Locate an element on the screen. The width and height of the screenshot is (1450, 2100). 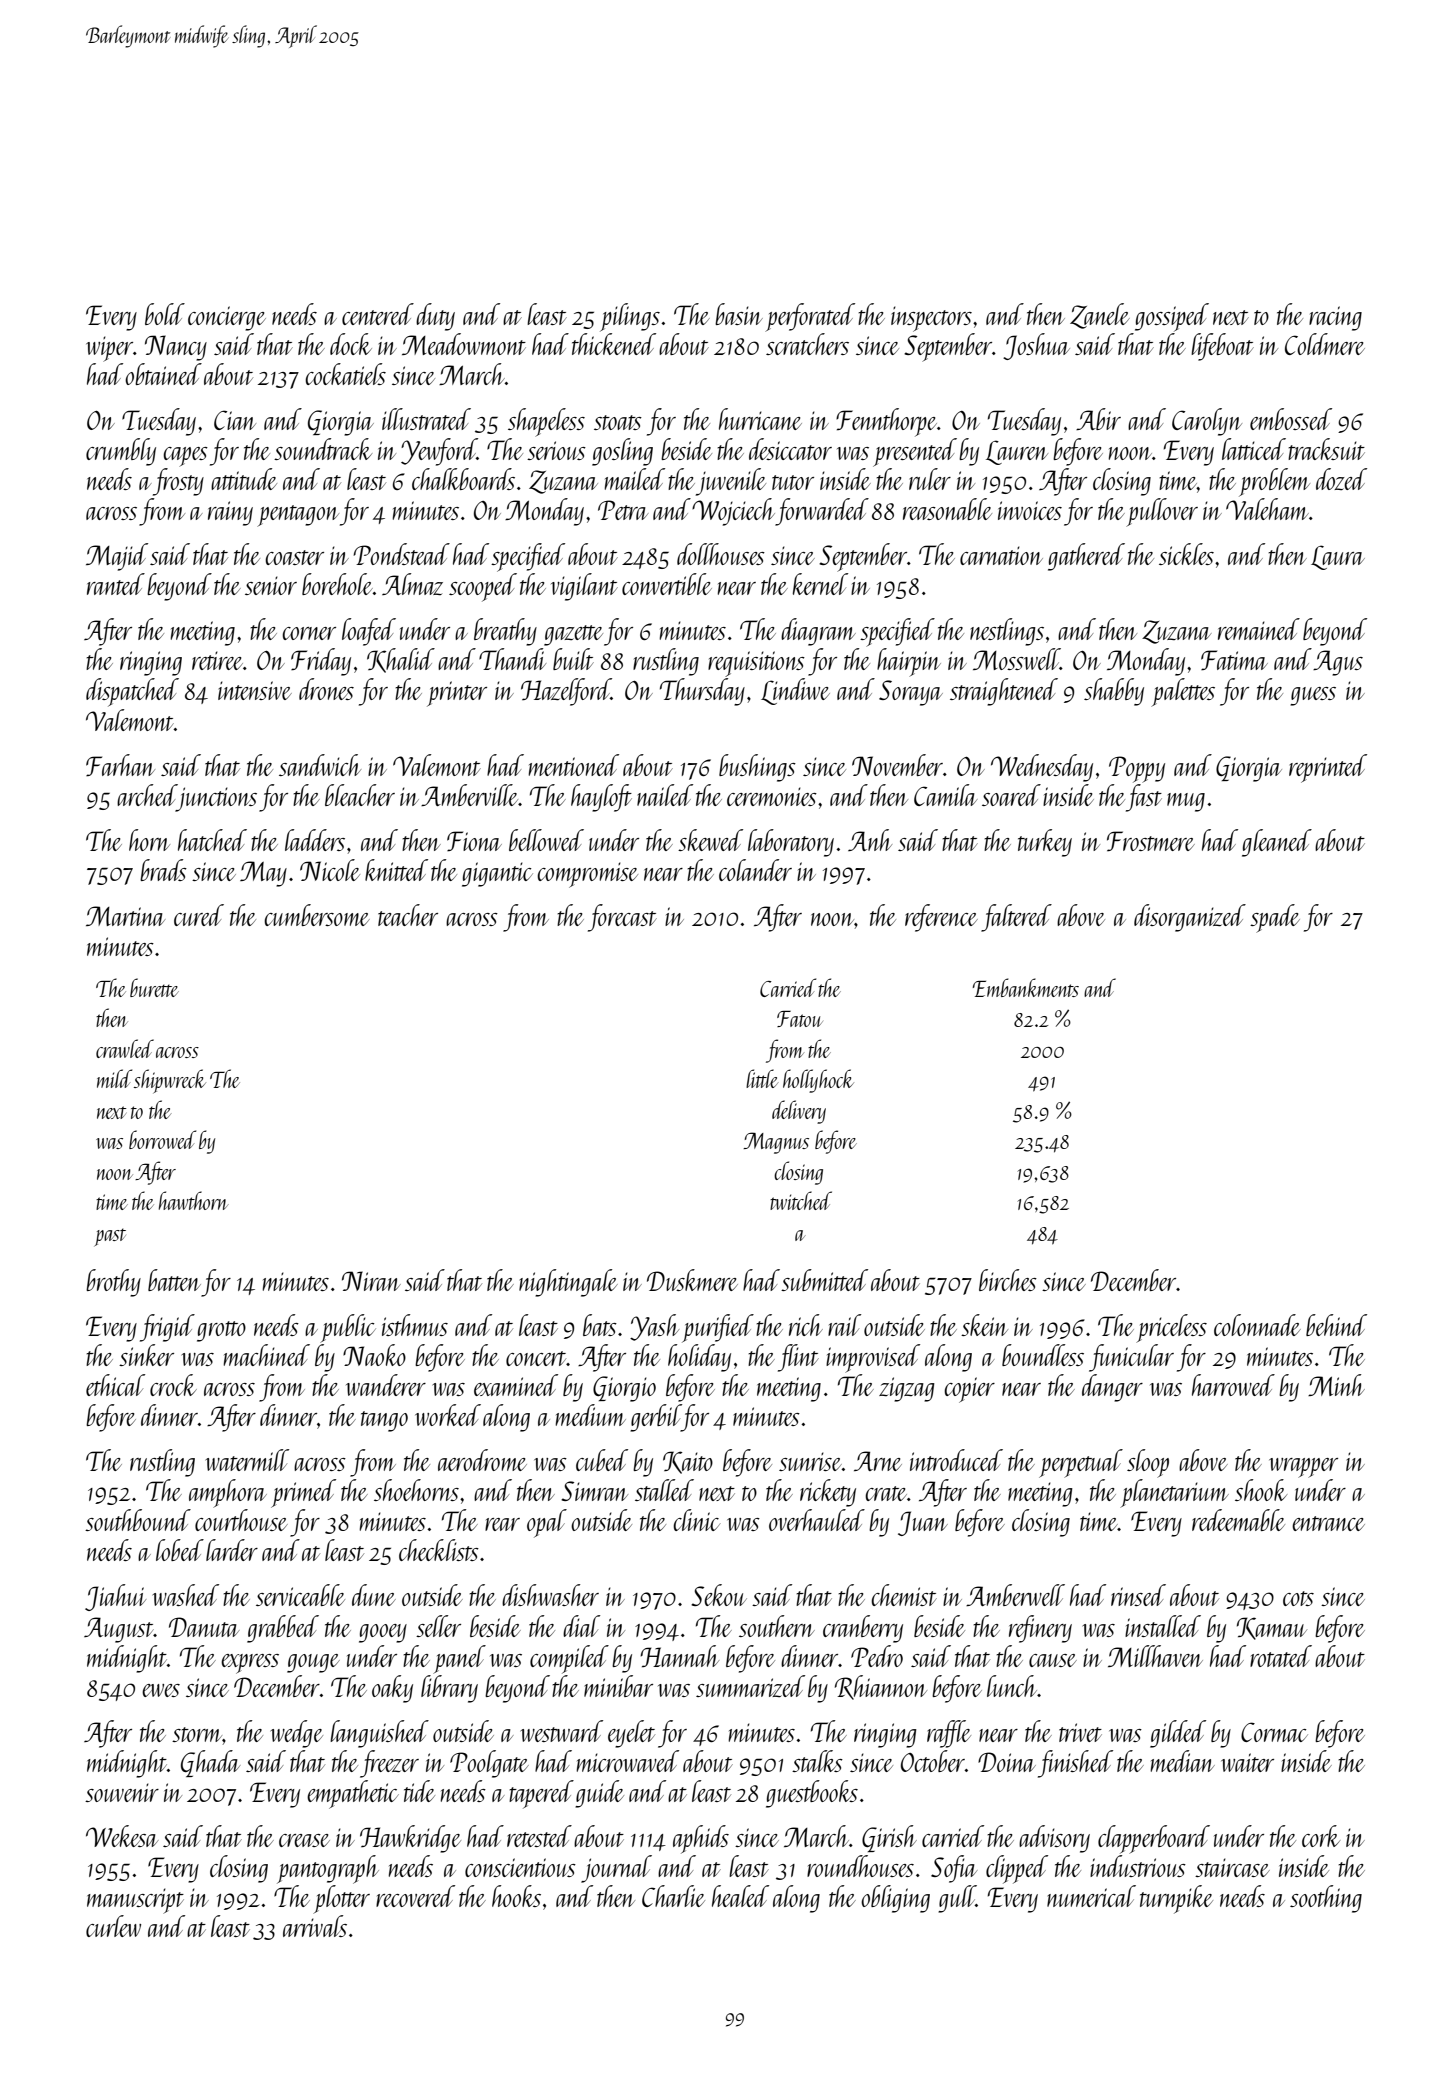
Lauren is located at coordinates (1017, 452).
